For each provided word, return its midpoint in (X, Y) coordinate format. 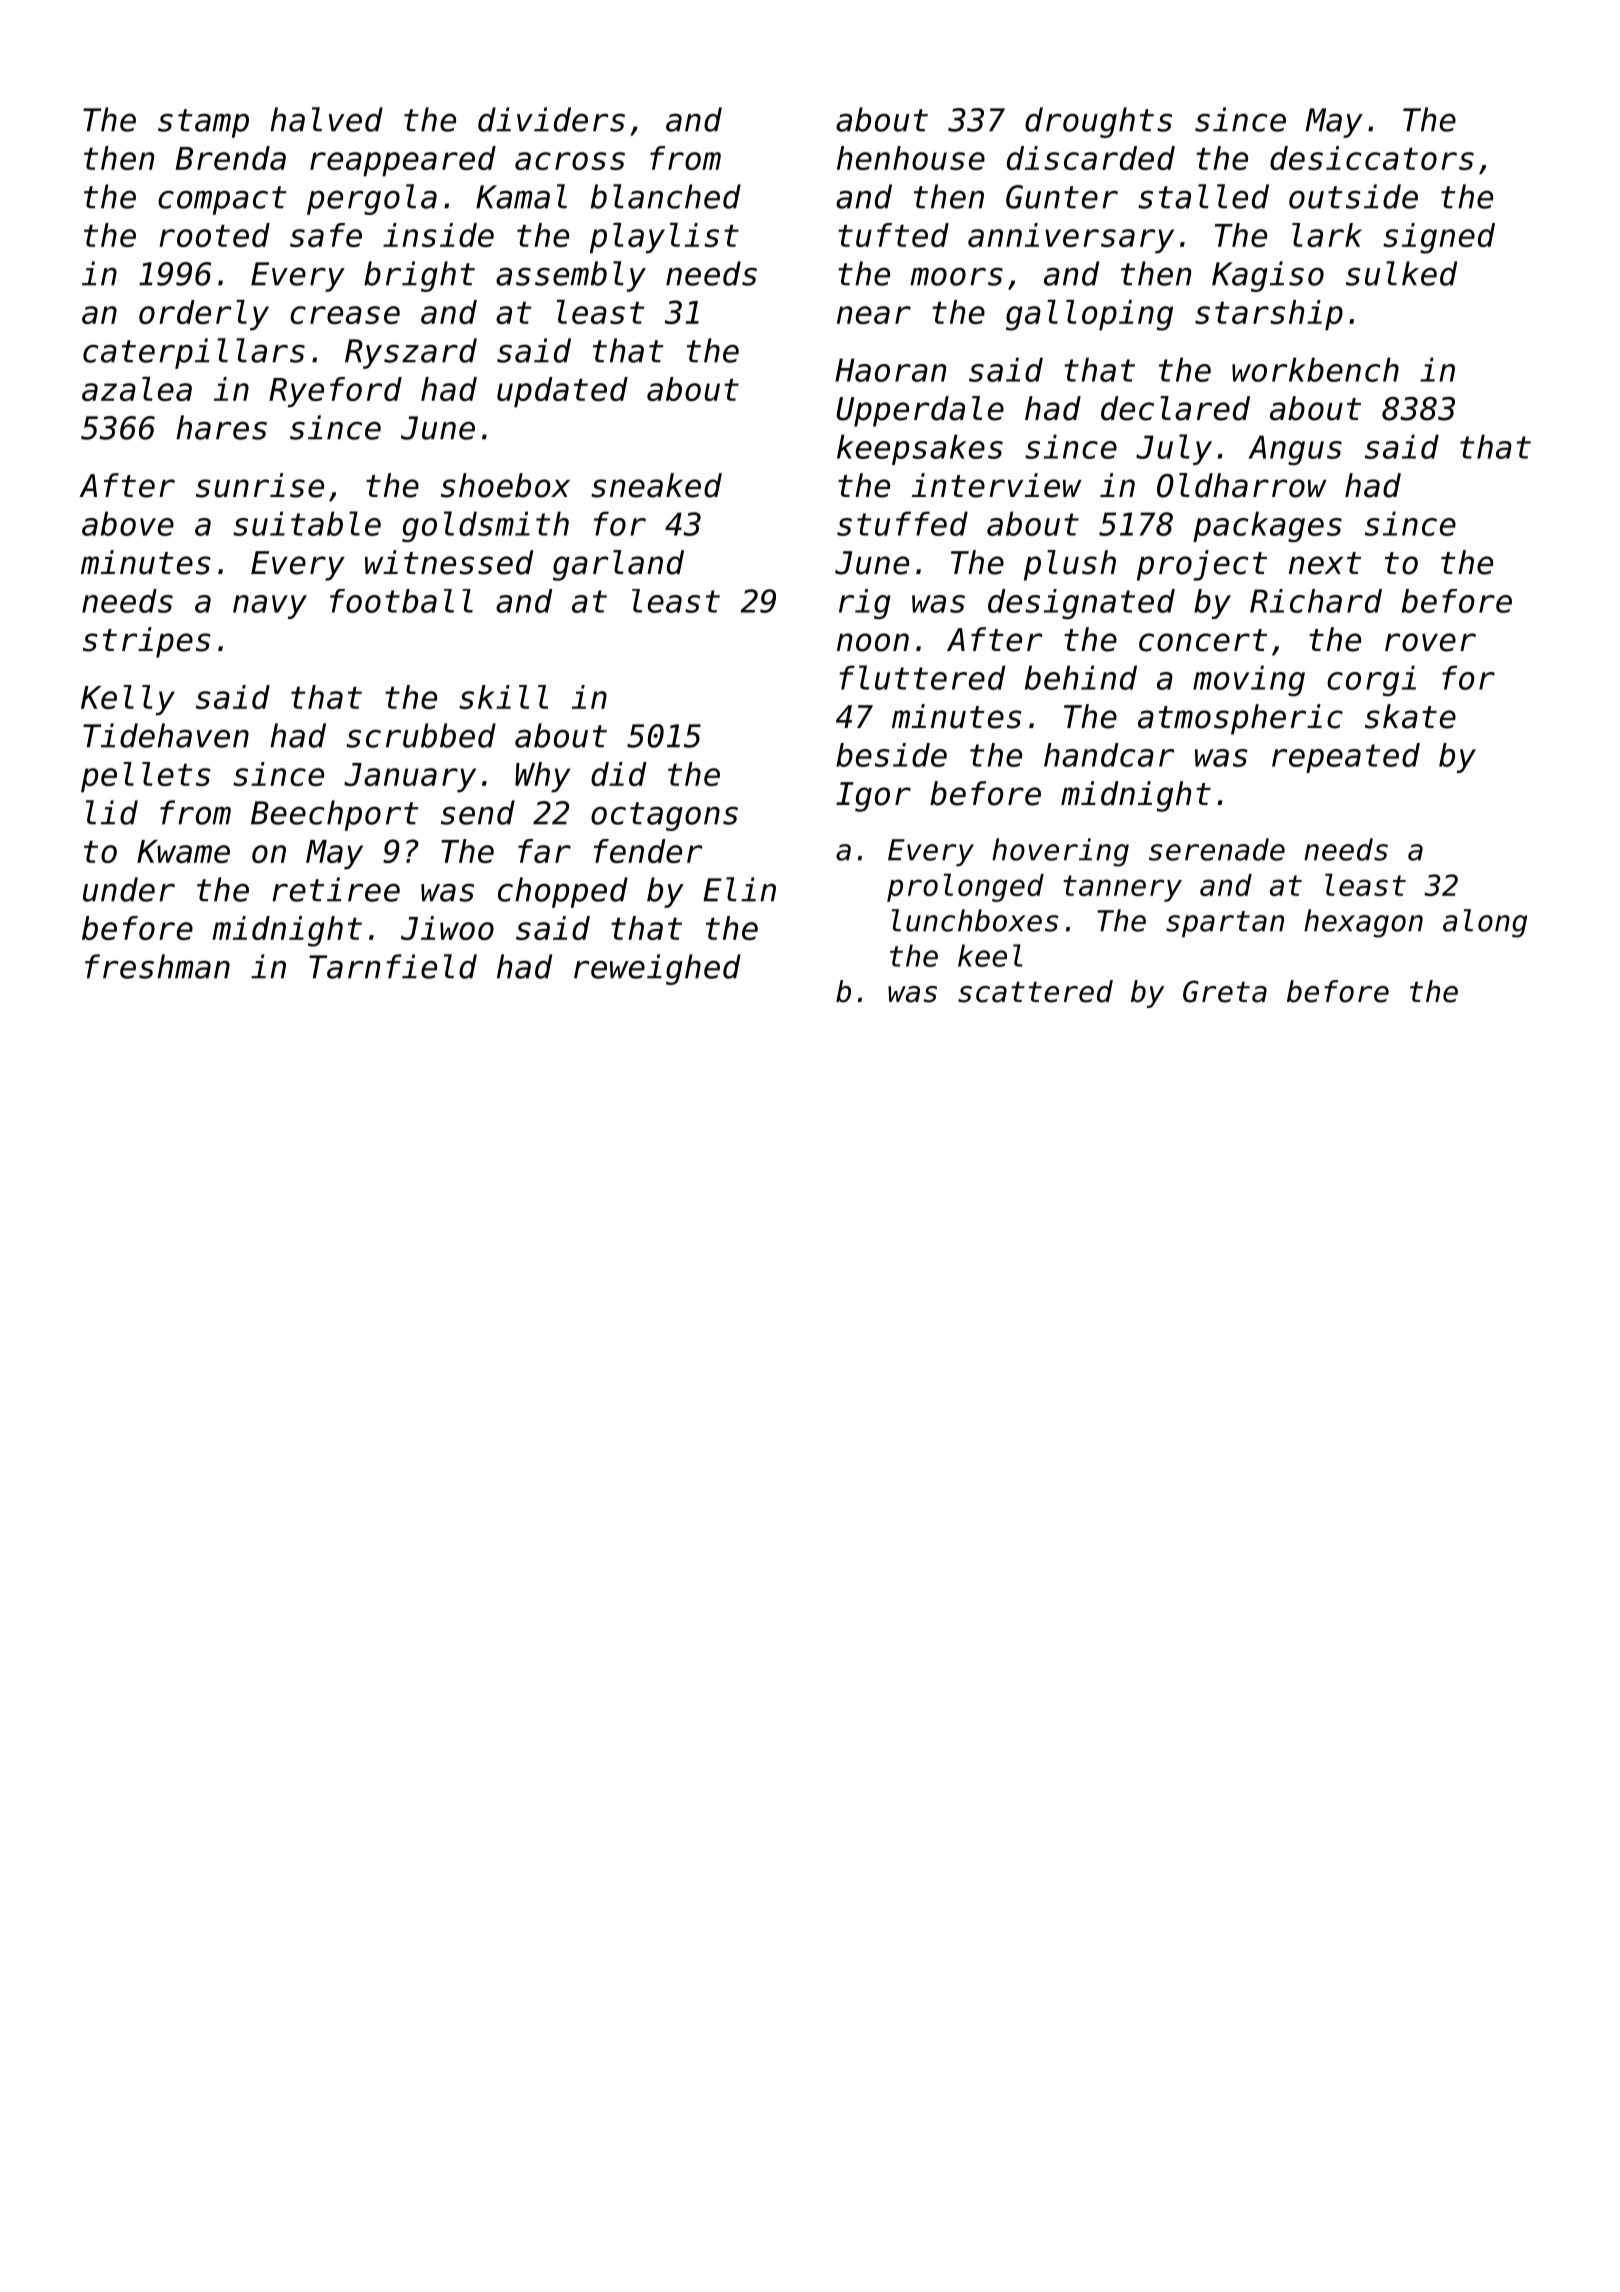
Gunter (1062, 197)
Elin (739, 889)
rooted (214, 235)
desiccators (1372, 158)
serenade (1217, 849)
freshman (157, 966)
